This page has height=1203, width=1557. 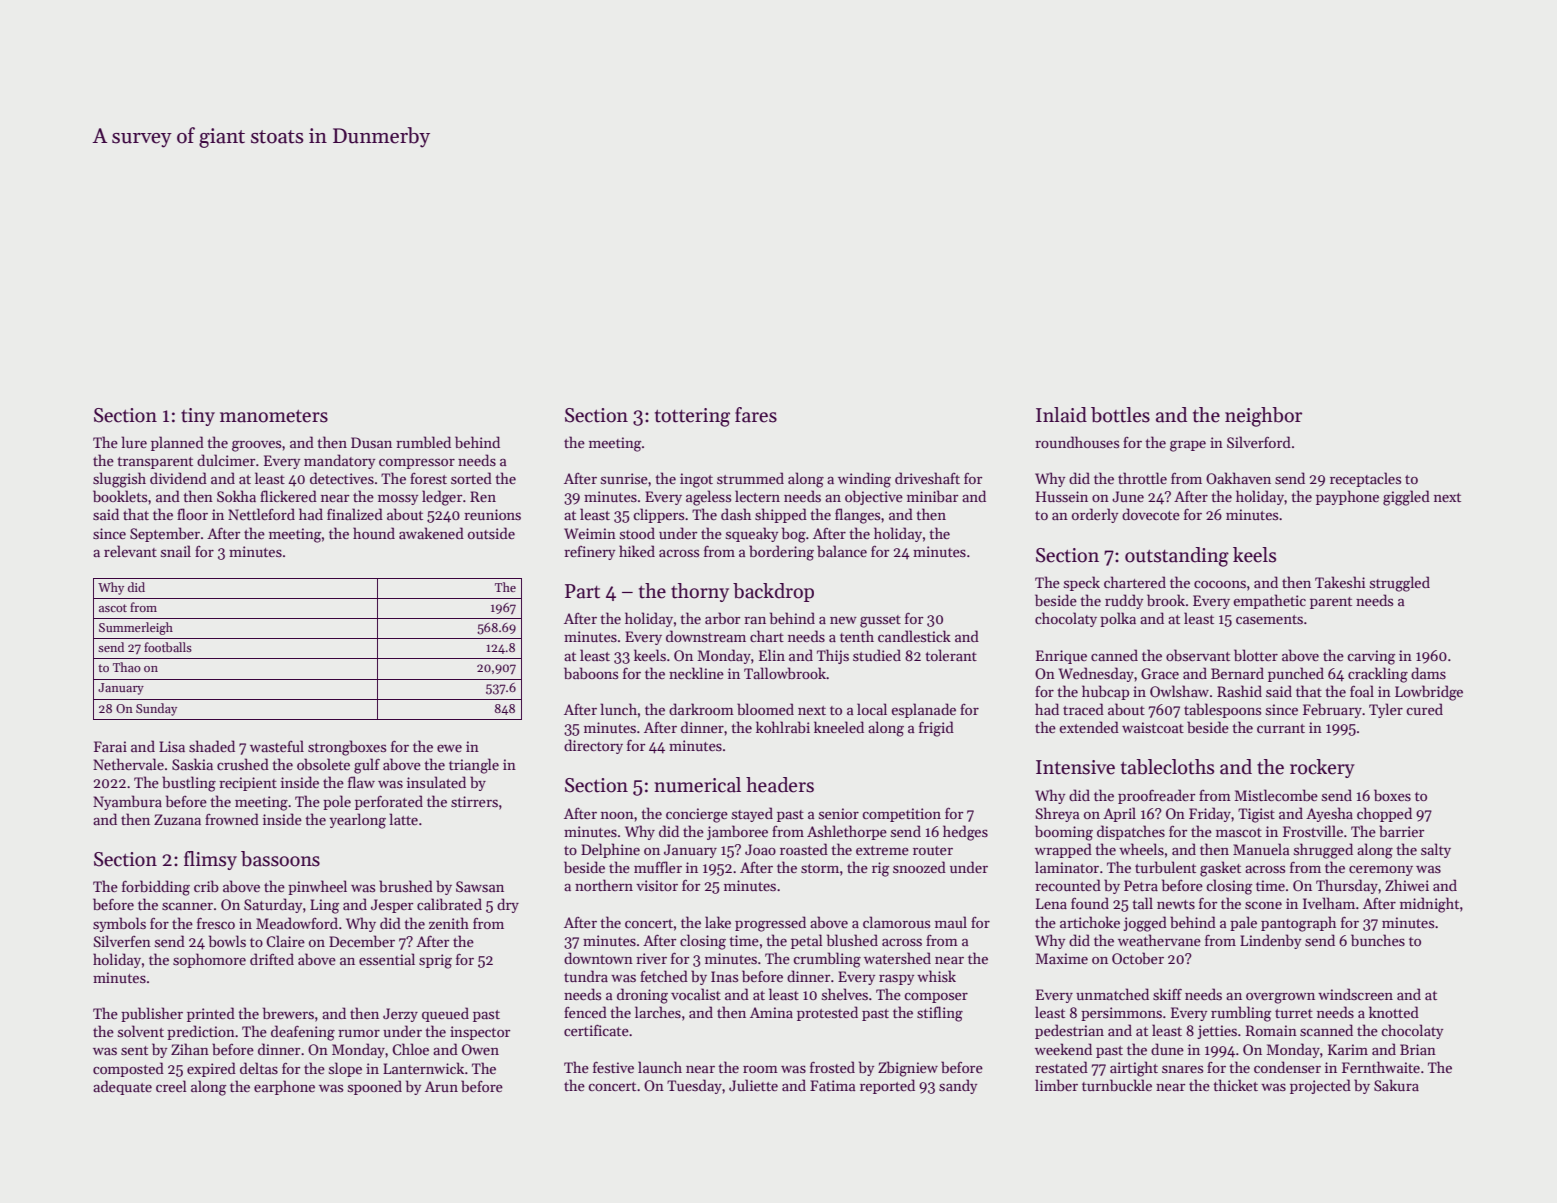 I want to click on Intensive, so click(x=1075, y=767).
